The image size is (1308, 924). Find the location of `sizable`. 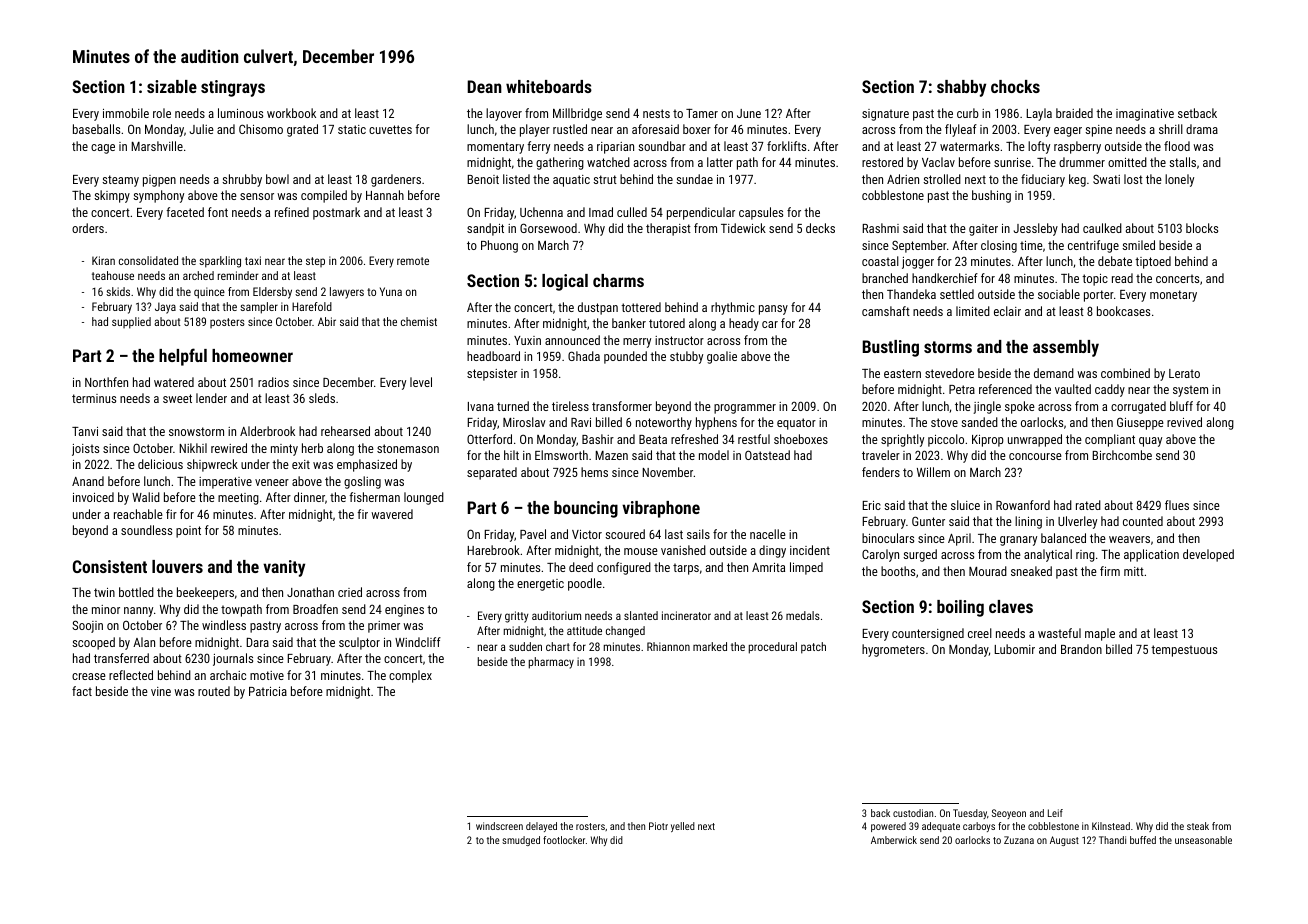

sizable is located at coordinates (172, 86).
